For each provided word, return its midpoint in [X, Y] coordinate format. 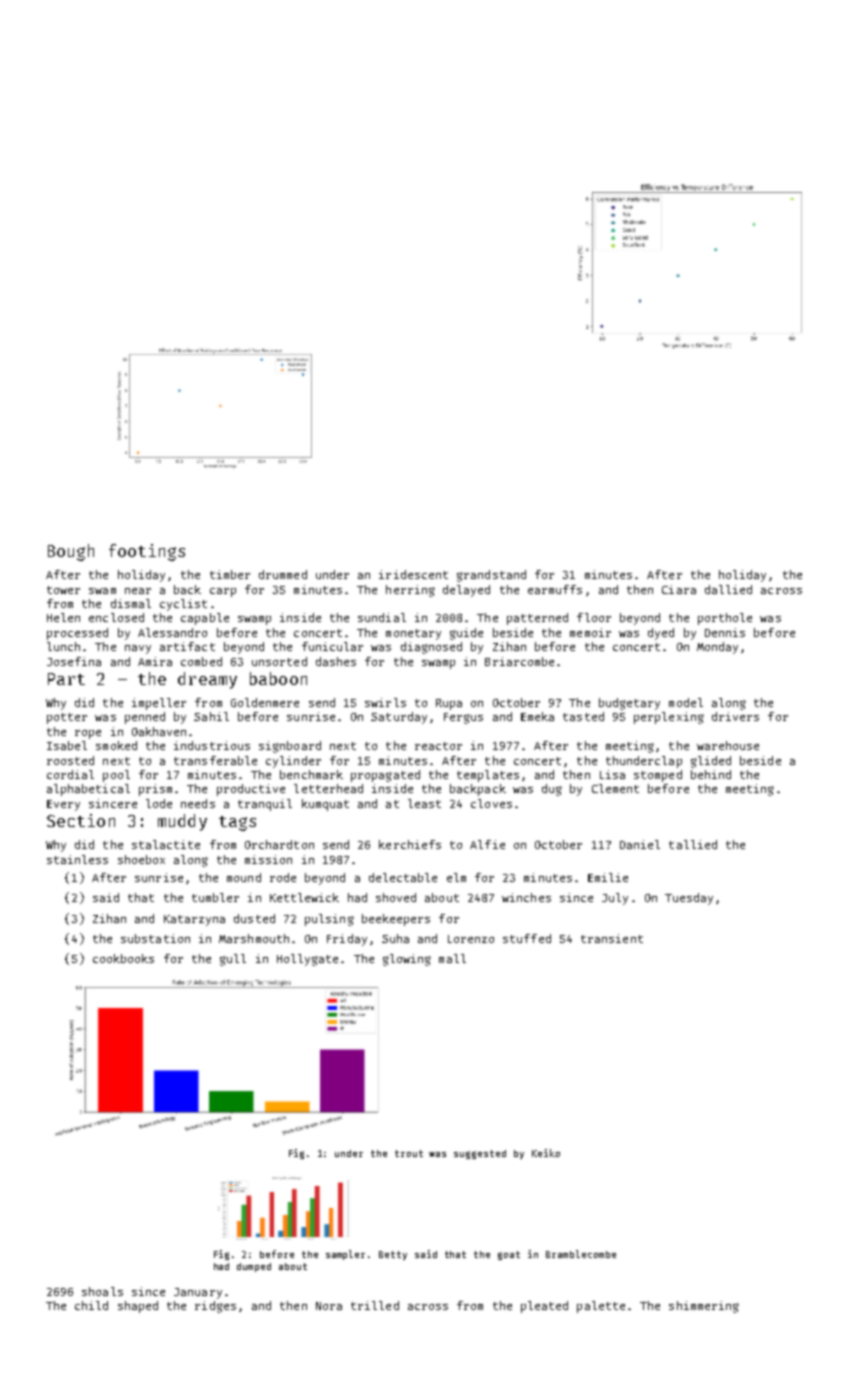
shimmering [704, 1307]
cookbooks [123, 958]
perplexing [669, 718]
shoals [102, 1291]
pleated [544, 1307]
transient [612, 938]
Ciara [679, 589]
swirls [385, 702]
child [91, 1305]
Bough [71, 552]
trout [409, 1153]
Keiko [546, 1153]
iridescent [413, 574]
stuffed [527, 938]
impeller [159, 704]
